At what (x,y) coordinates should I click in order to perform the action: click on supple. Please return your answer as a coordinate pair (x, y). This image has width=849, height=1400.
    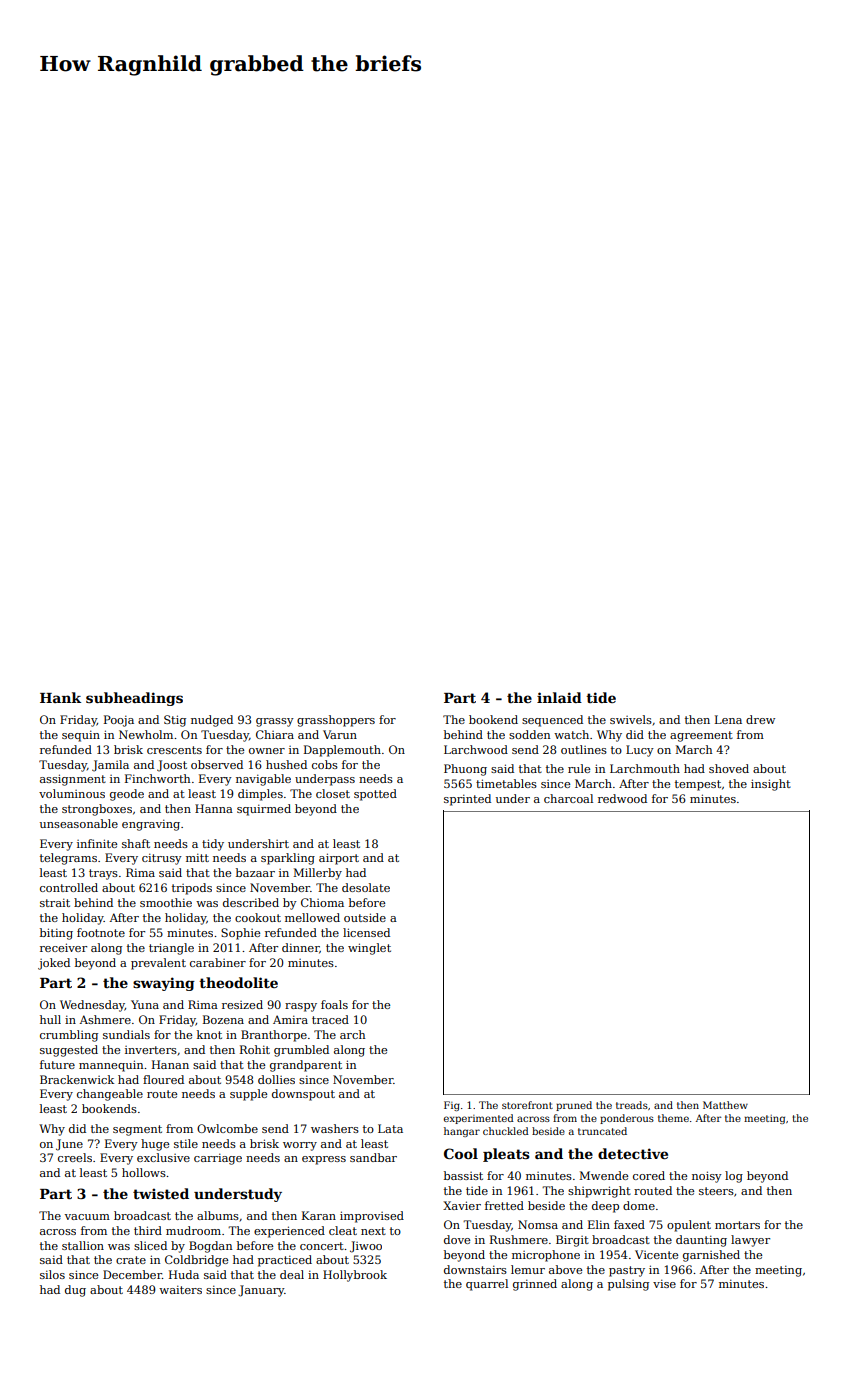
    Looking at the image, I should click on (248, 1095).
